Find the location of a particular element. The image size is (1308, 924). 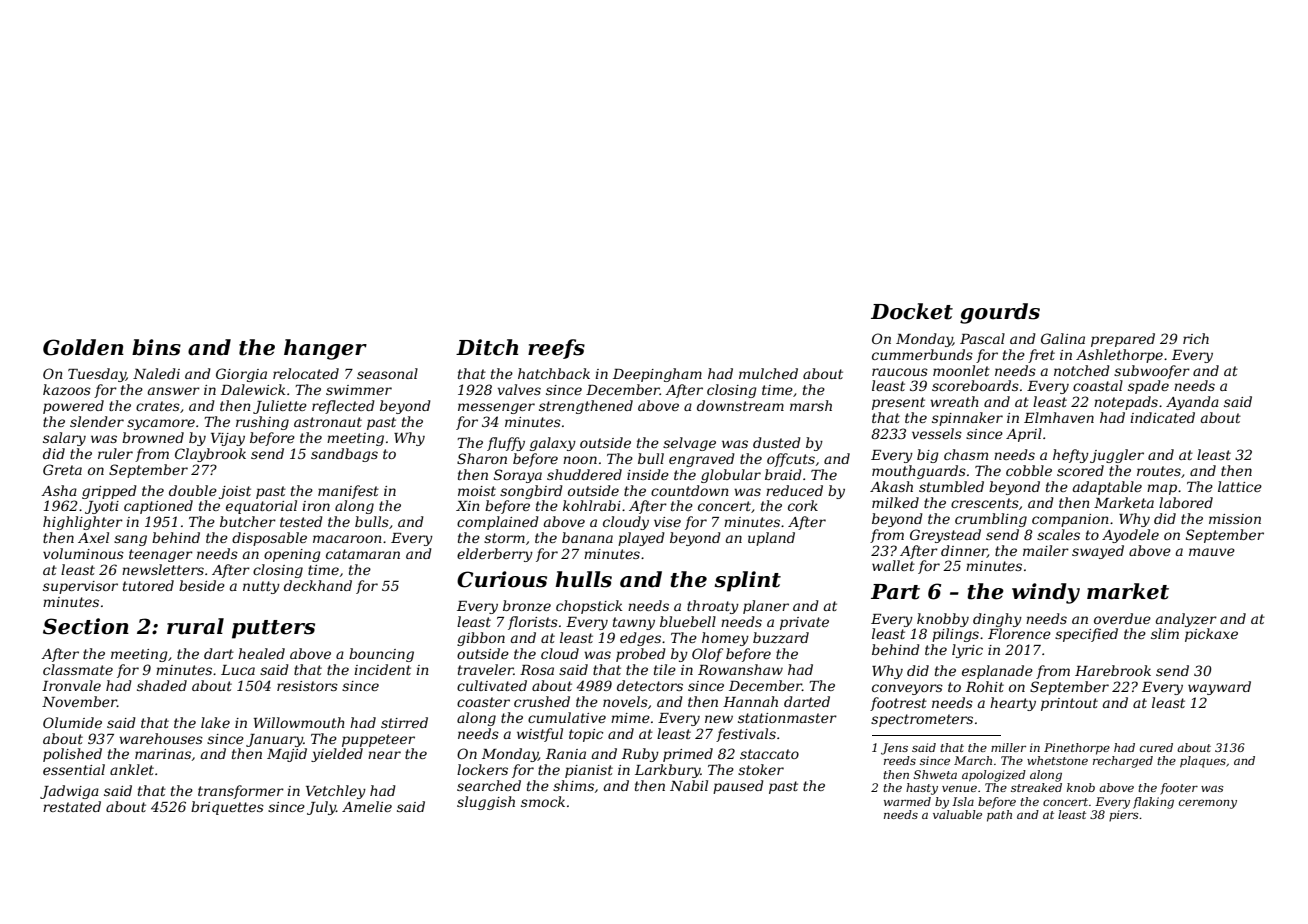

gourds is located at coordinates (1000, 313).
